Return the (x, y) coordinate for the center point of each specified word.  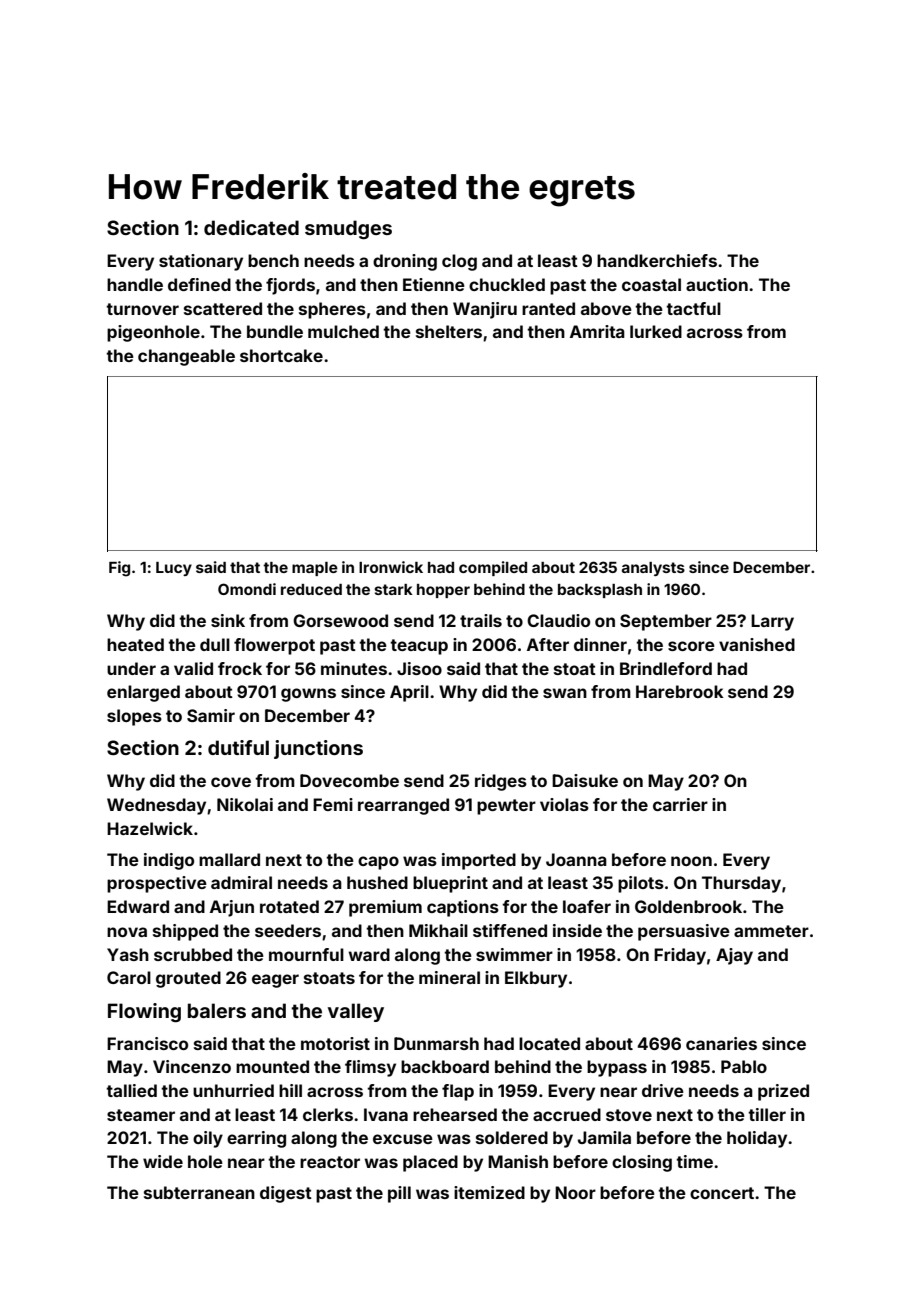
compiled (493, 568)
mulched (343, 331)
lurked (656, 331)
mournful (306, 954)
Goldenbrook (688, 906)
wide (163, 1161)
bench (273, 260)
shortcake (281, 355)
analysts (653, 569)
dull (215, 644)
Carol (129, 977)
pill (399, 1194)
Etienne (434, 284)
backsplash (600, 591)
